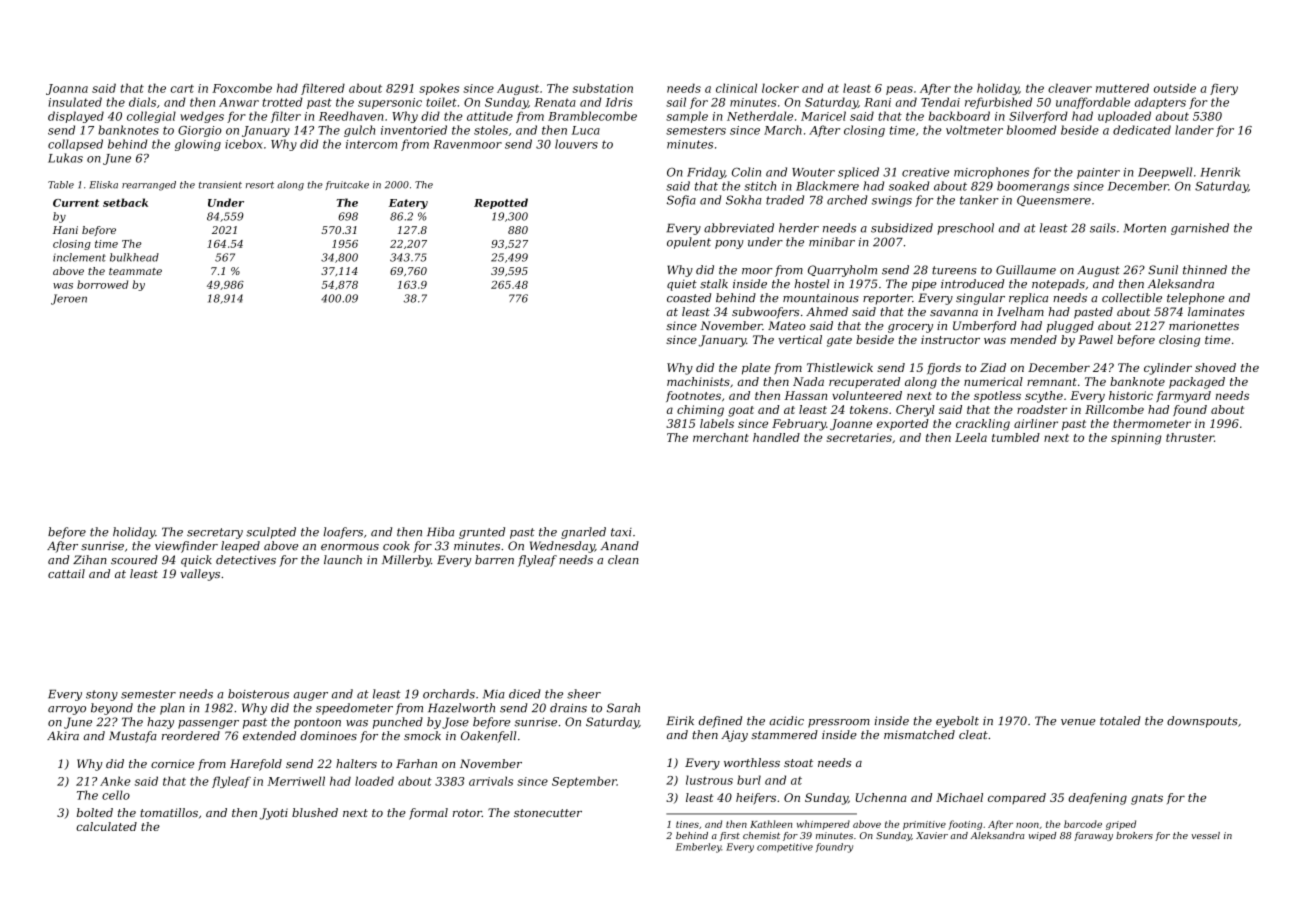 The height and width of the screenshot is (924, 1308). I want to click on Sarah, so click(623, 708).
